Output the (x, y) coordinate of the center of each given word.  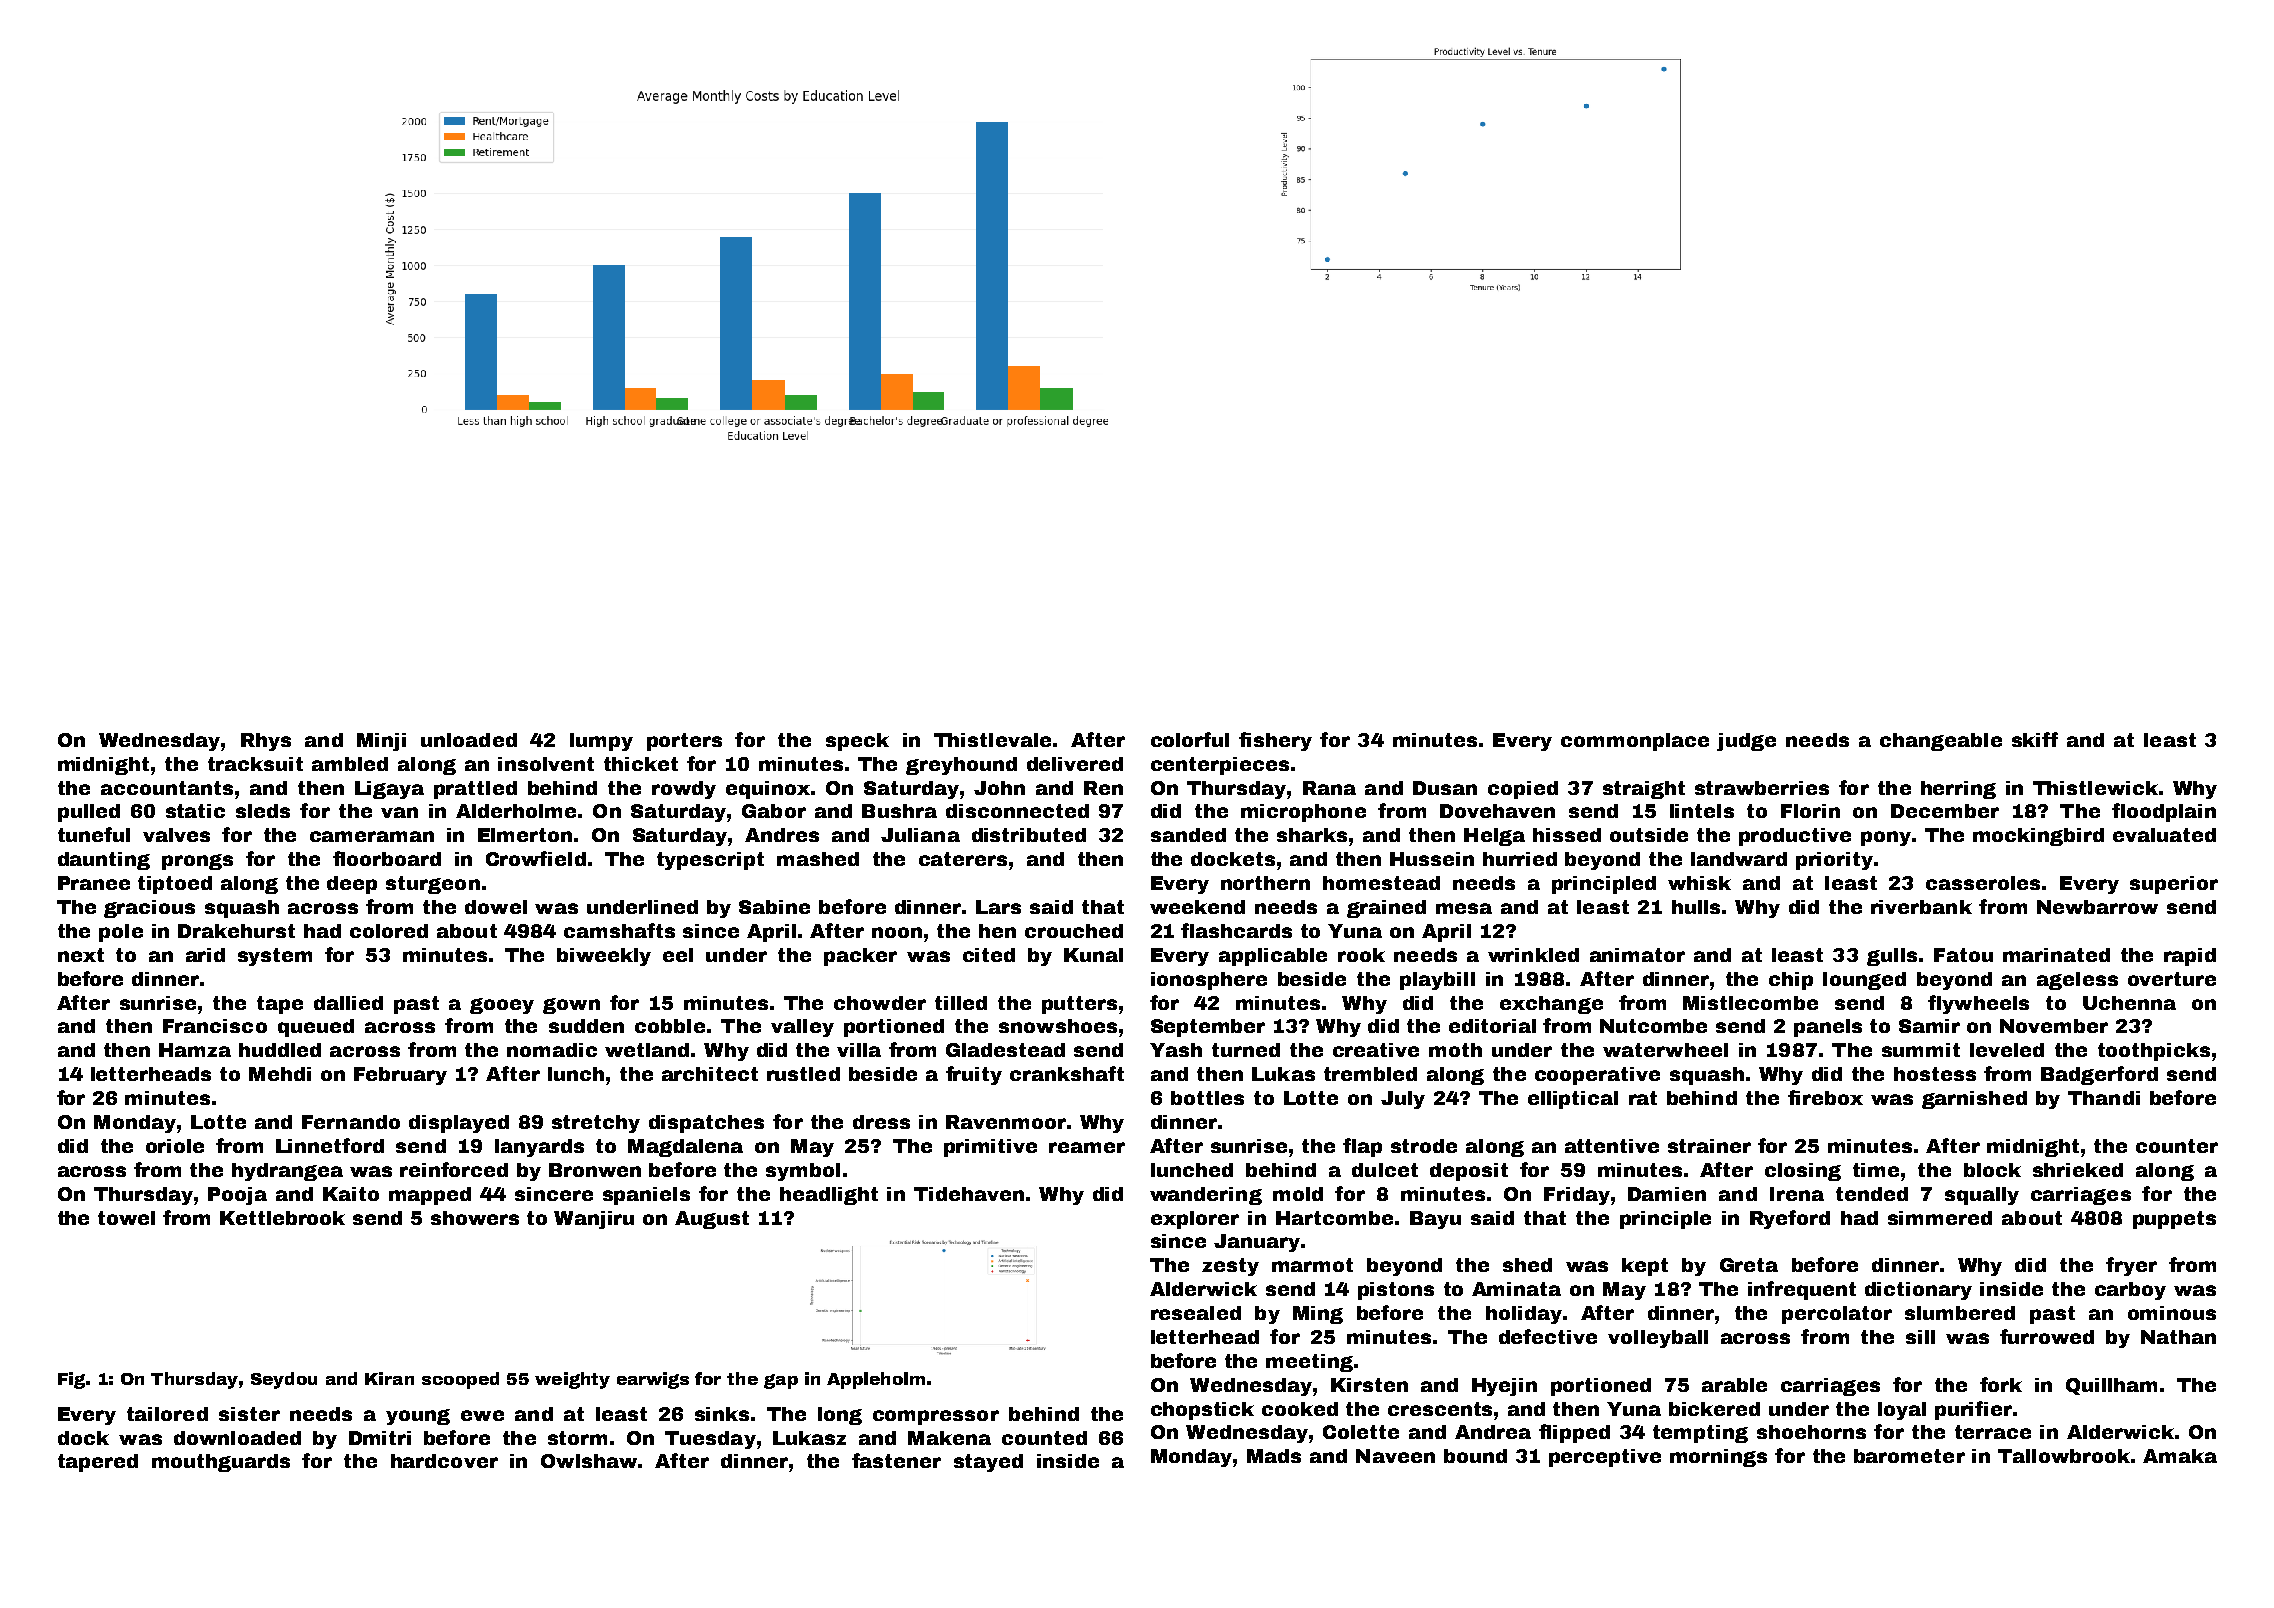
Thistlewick (2095, 788)
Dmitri (380, 1438)
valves (176, 835)
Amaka (2180, 1456)
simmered (1940, 1218)
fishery (1275, 741)
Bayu (1435, 1220)
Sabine (774, 907)
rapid (2190, 957)
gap (781, 1381)
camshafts (619, 930)
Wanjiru (594, 1220)
